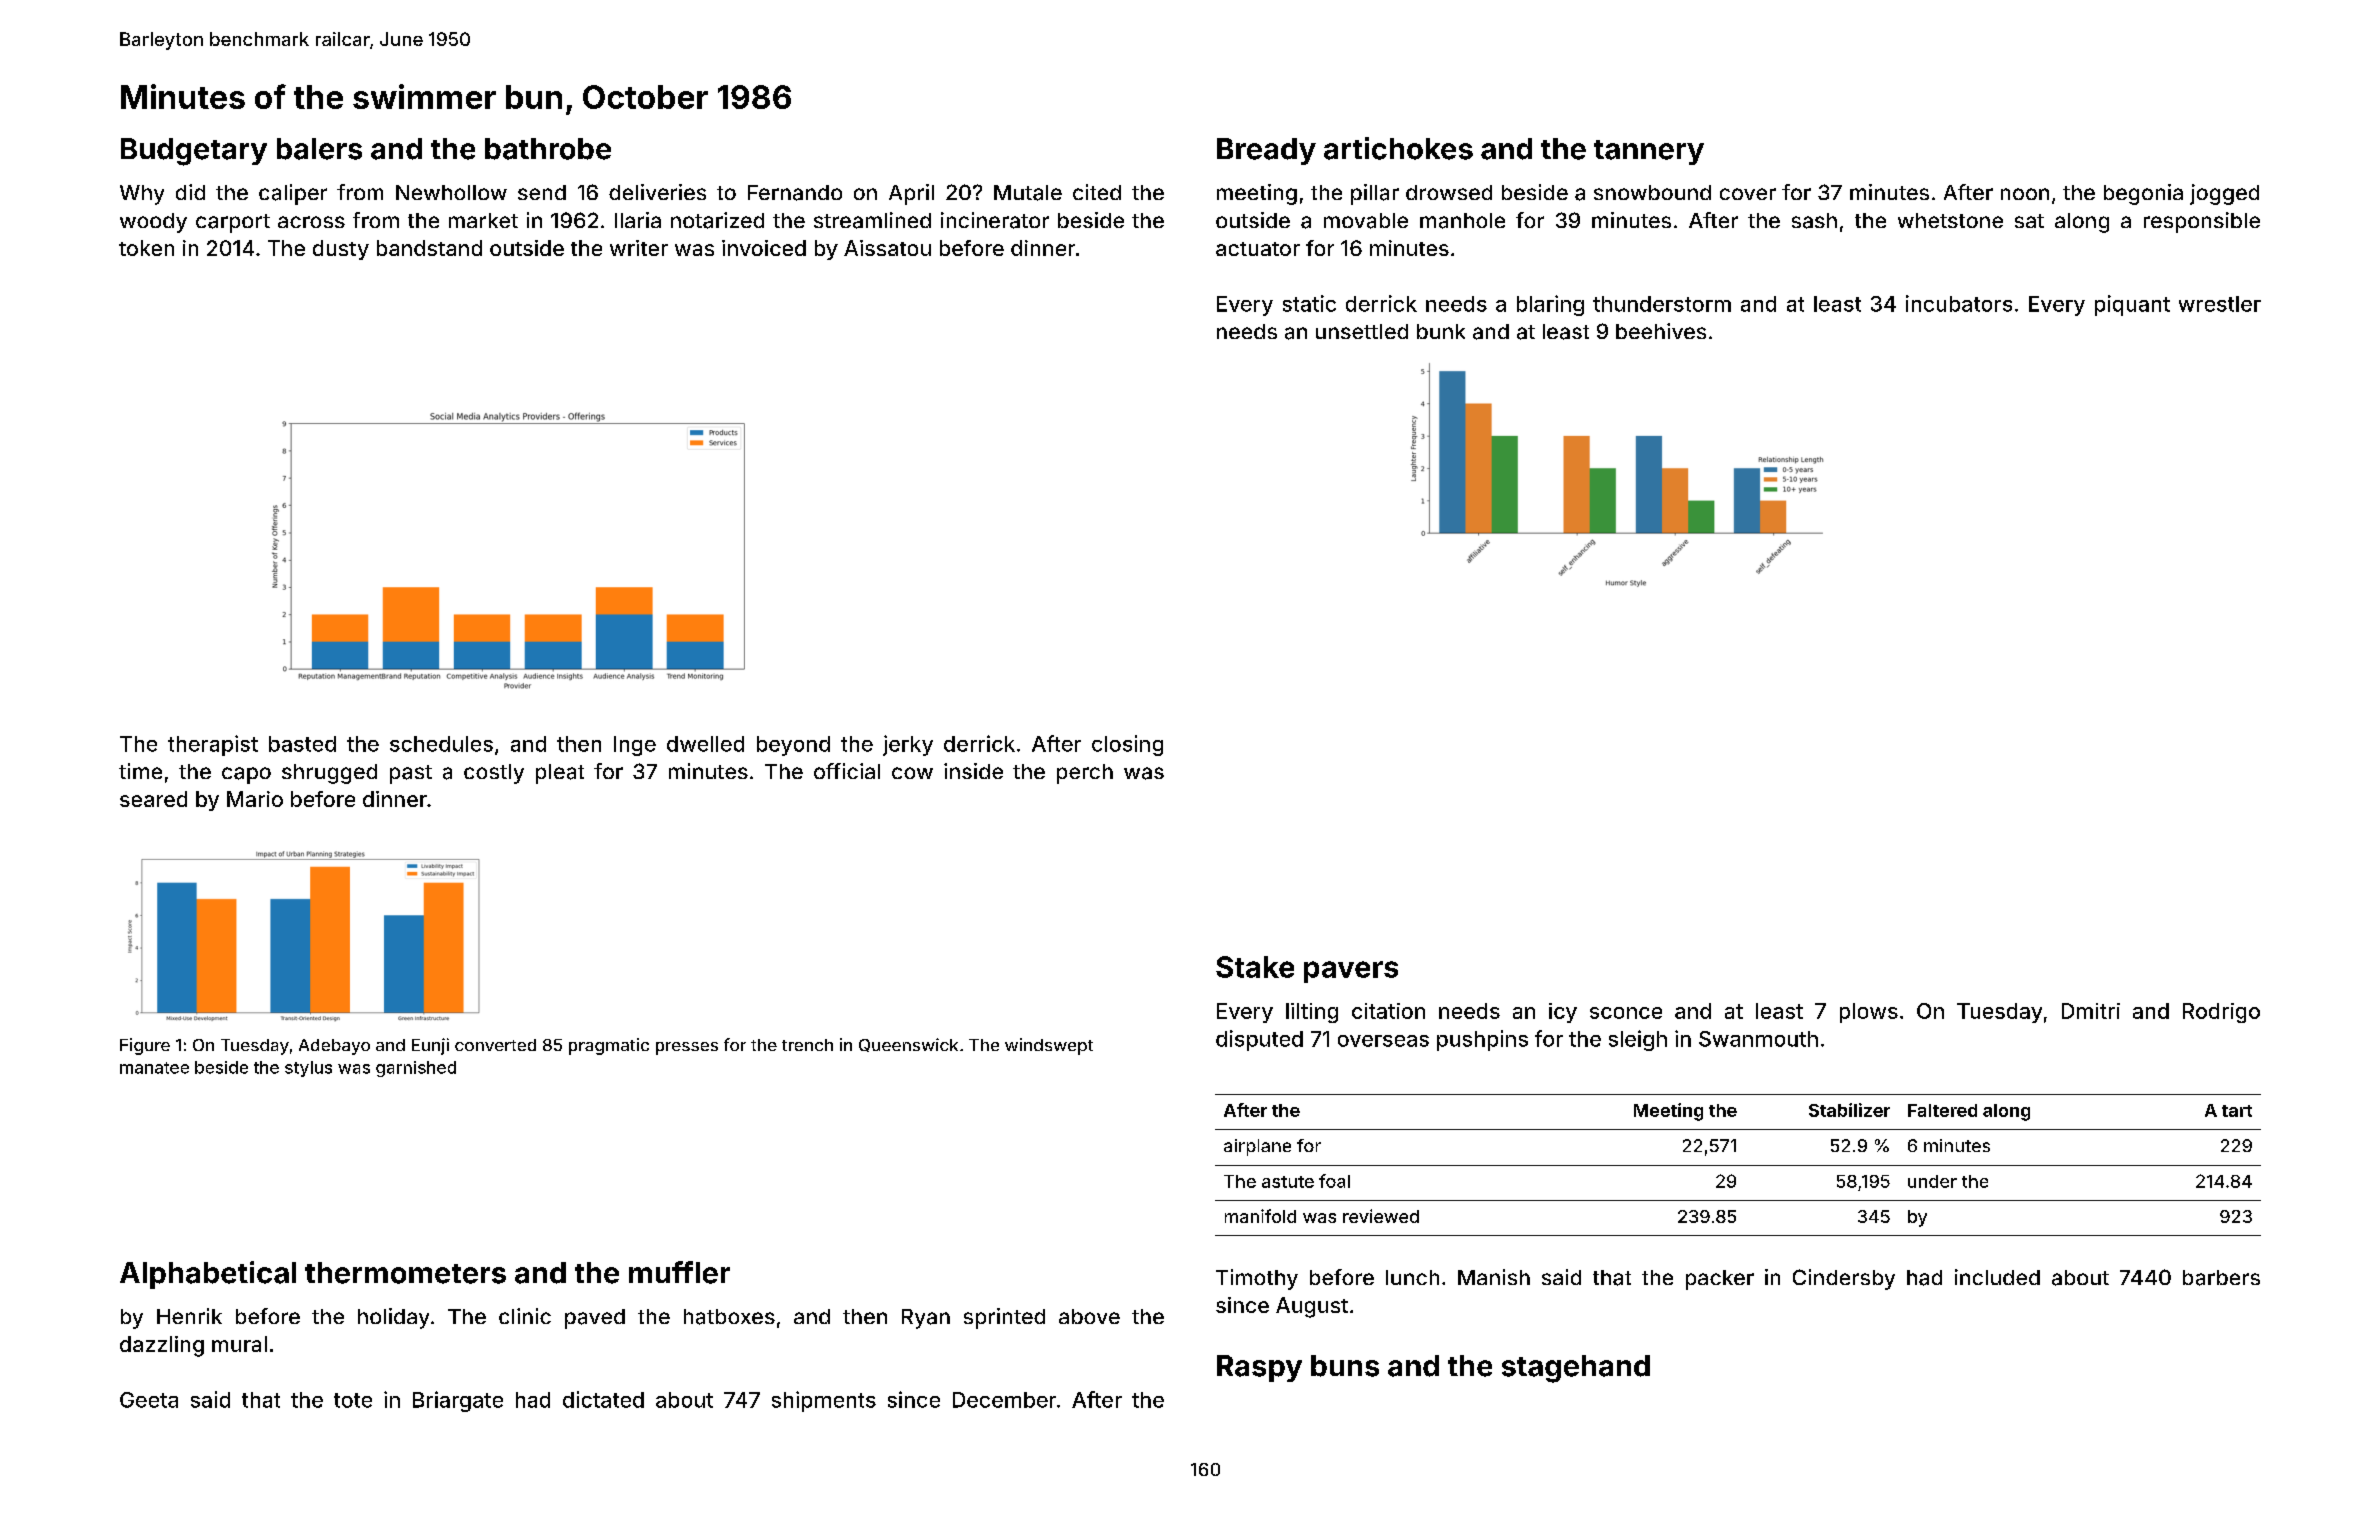 Image resolution: width=2380 pixels, height=1540 pixels. Describe the element at coordinates (908, 745) in the screenshot. I see `jerky` at that location.
